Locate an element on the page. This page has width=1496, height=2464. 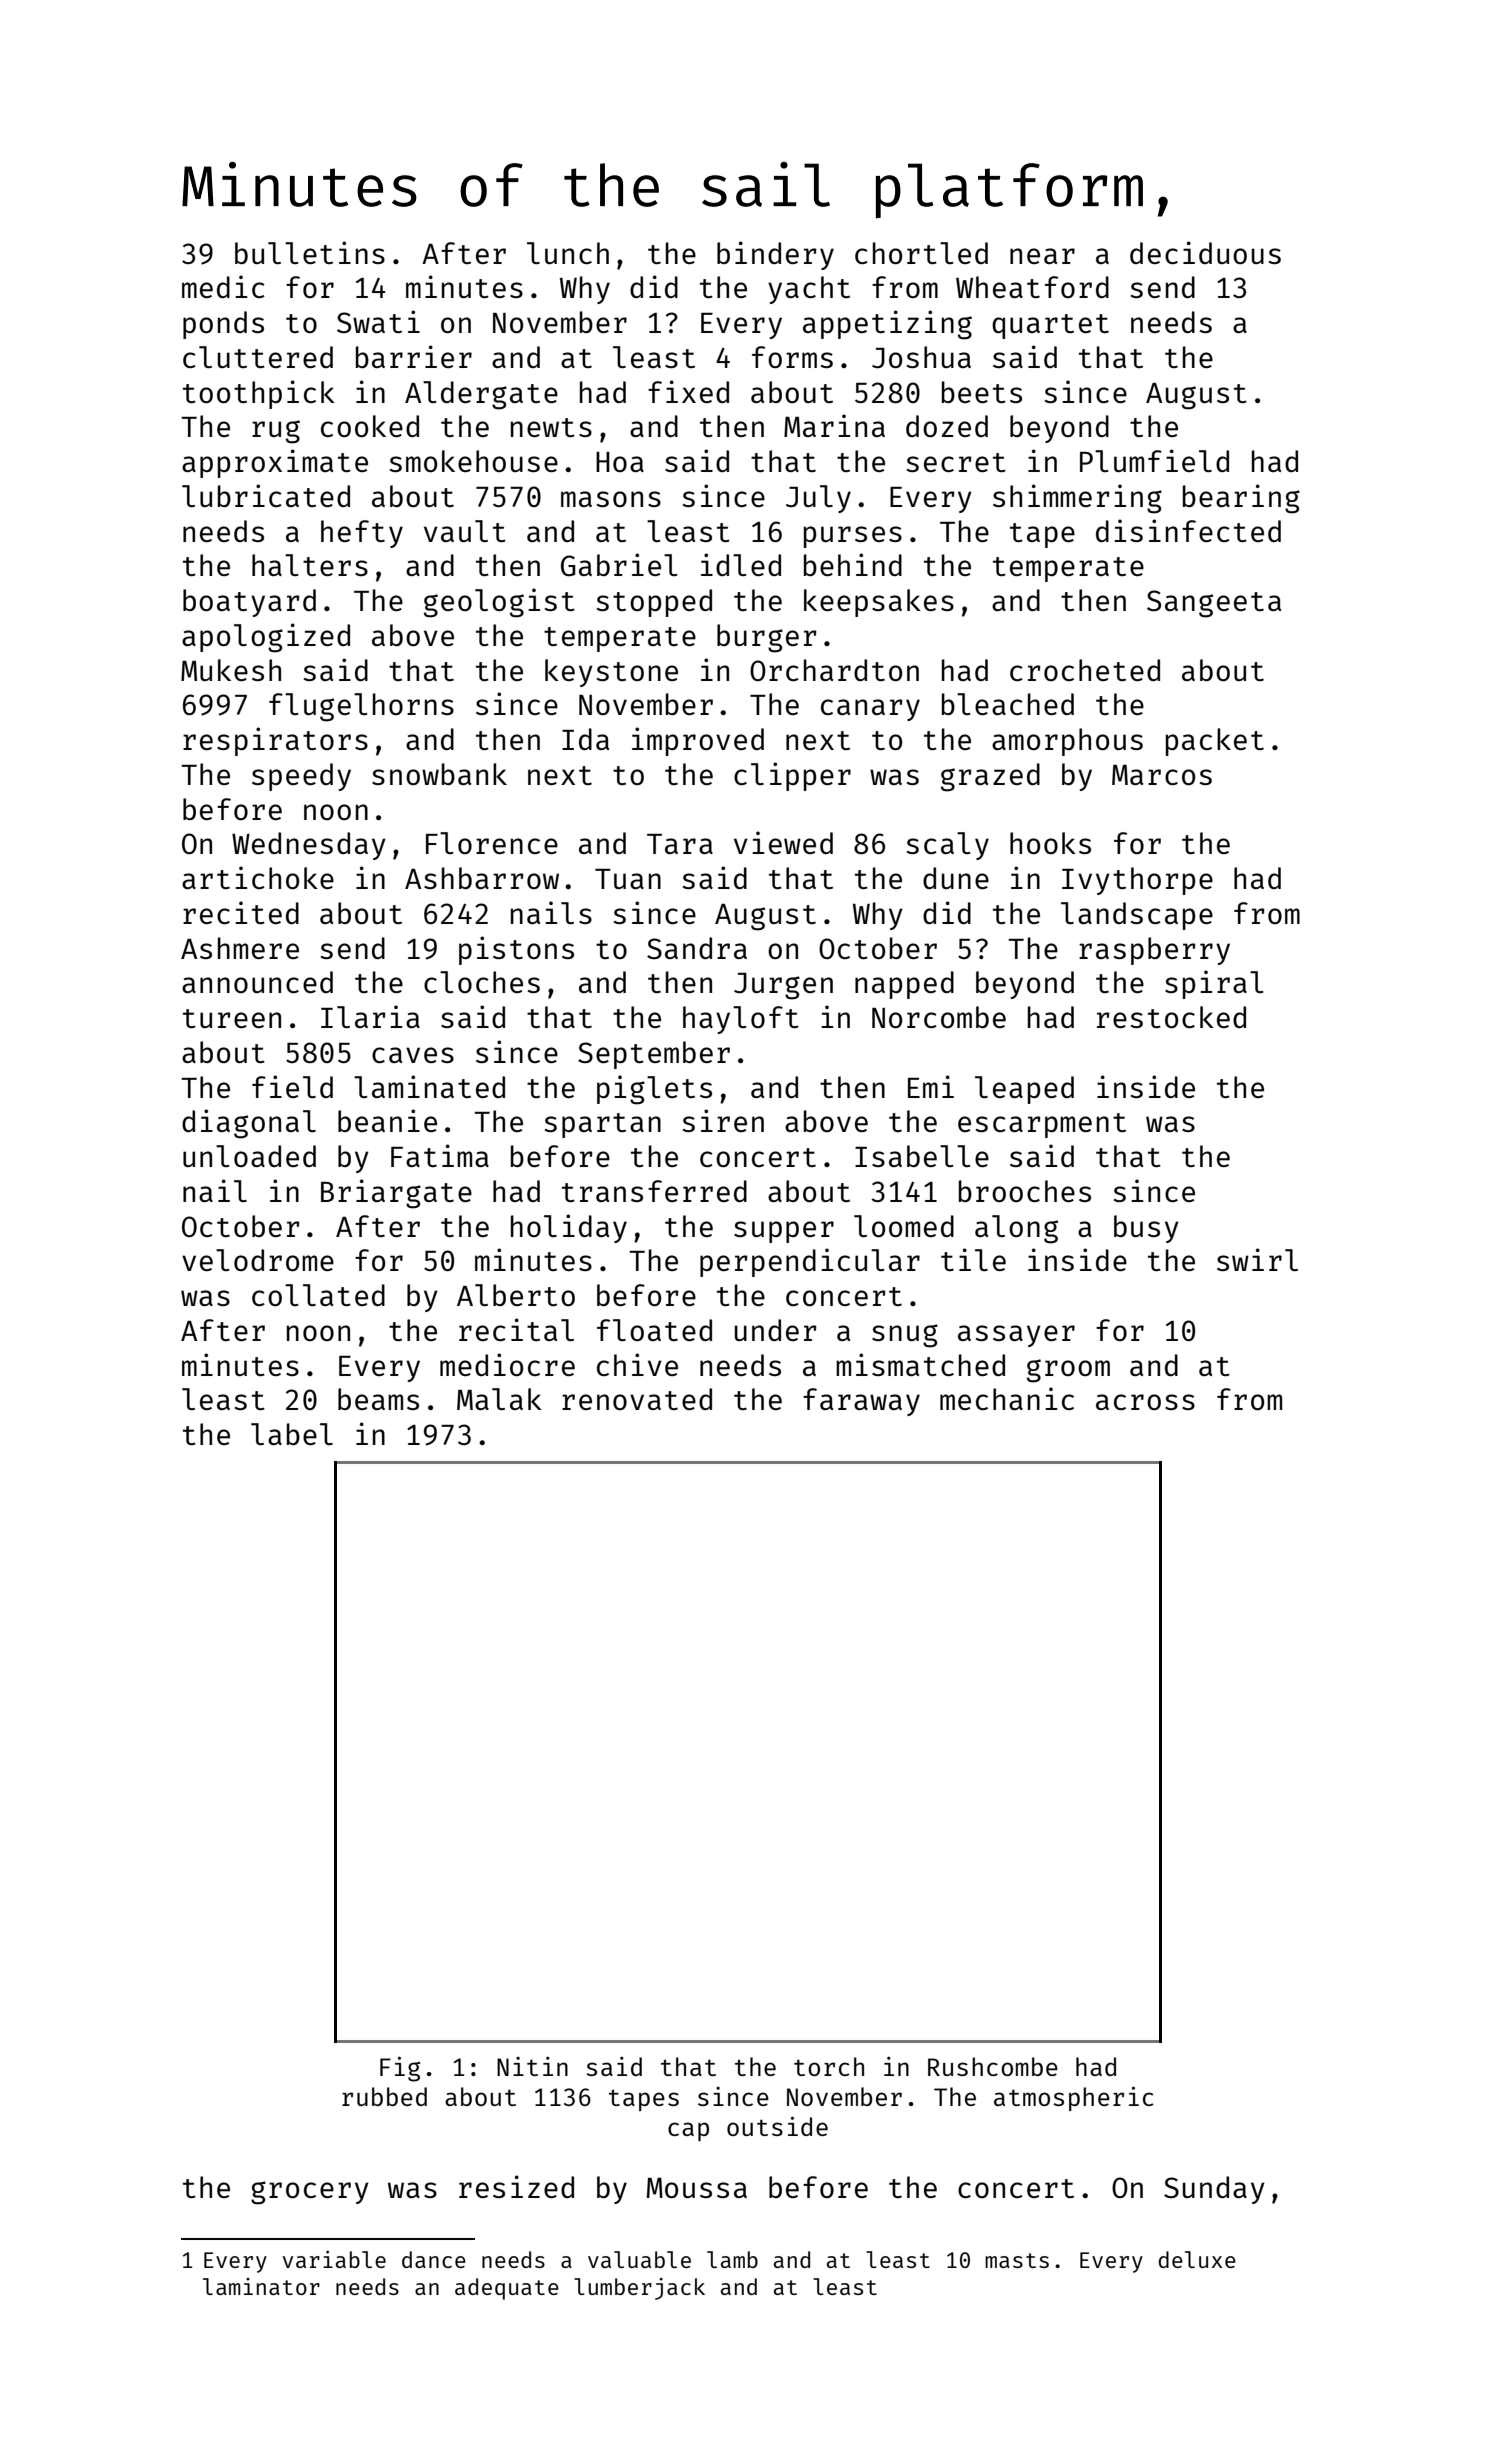
dance is located at coordinates (434, 2259).
